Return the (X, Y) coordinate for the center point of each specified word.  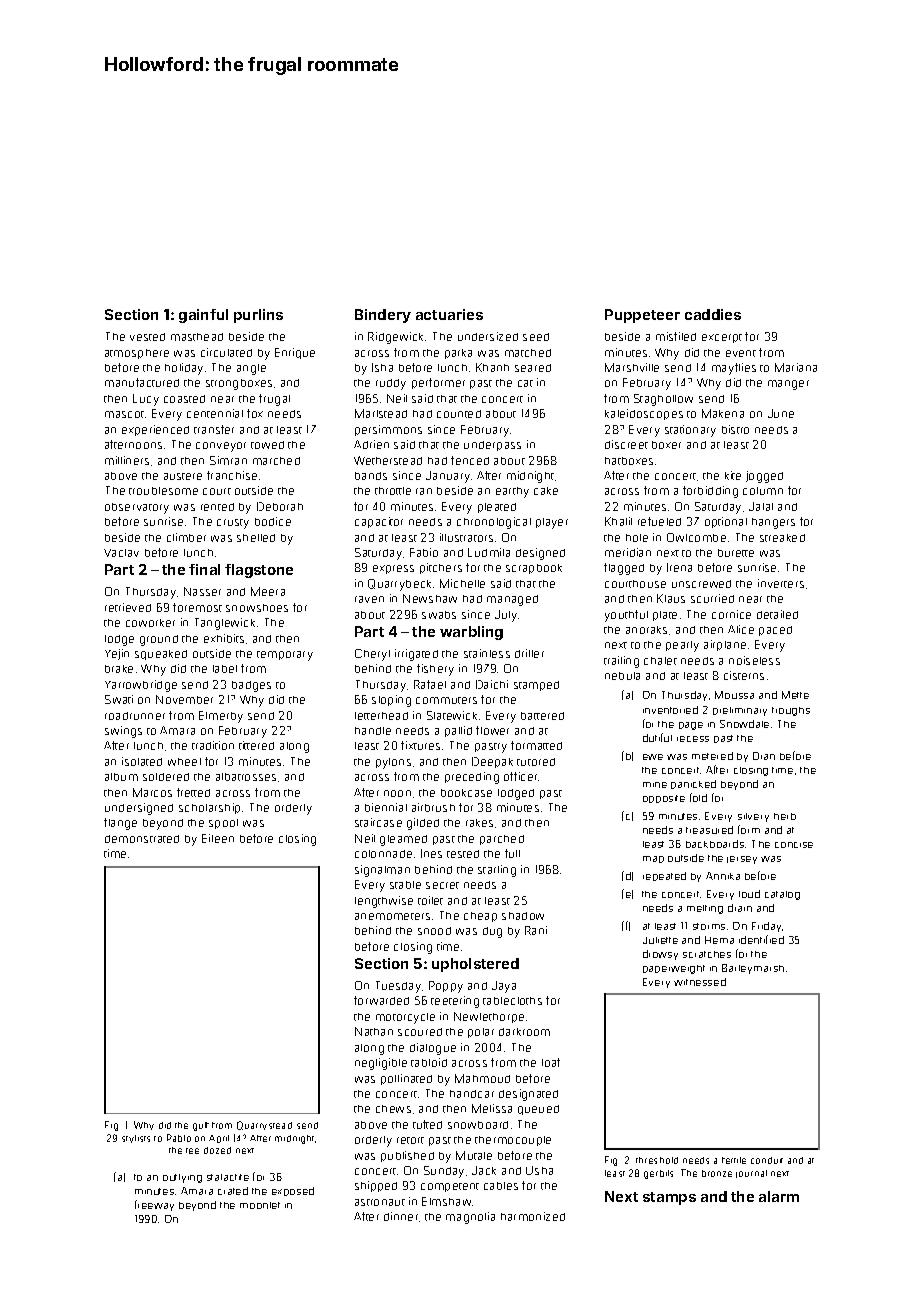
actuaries (449, 314)
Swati (119, 699)
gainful (203, 316)
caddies (713, 314)
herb (785, 816)
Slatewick (452, 715)
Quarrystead (264, 1125)
